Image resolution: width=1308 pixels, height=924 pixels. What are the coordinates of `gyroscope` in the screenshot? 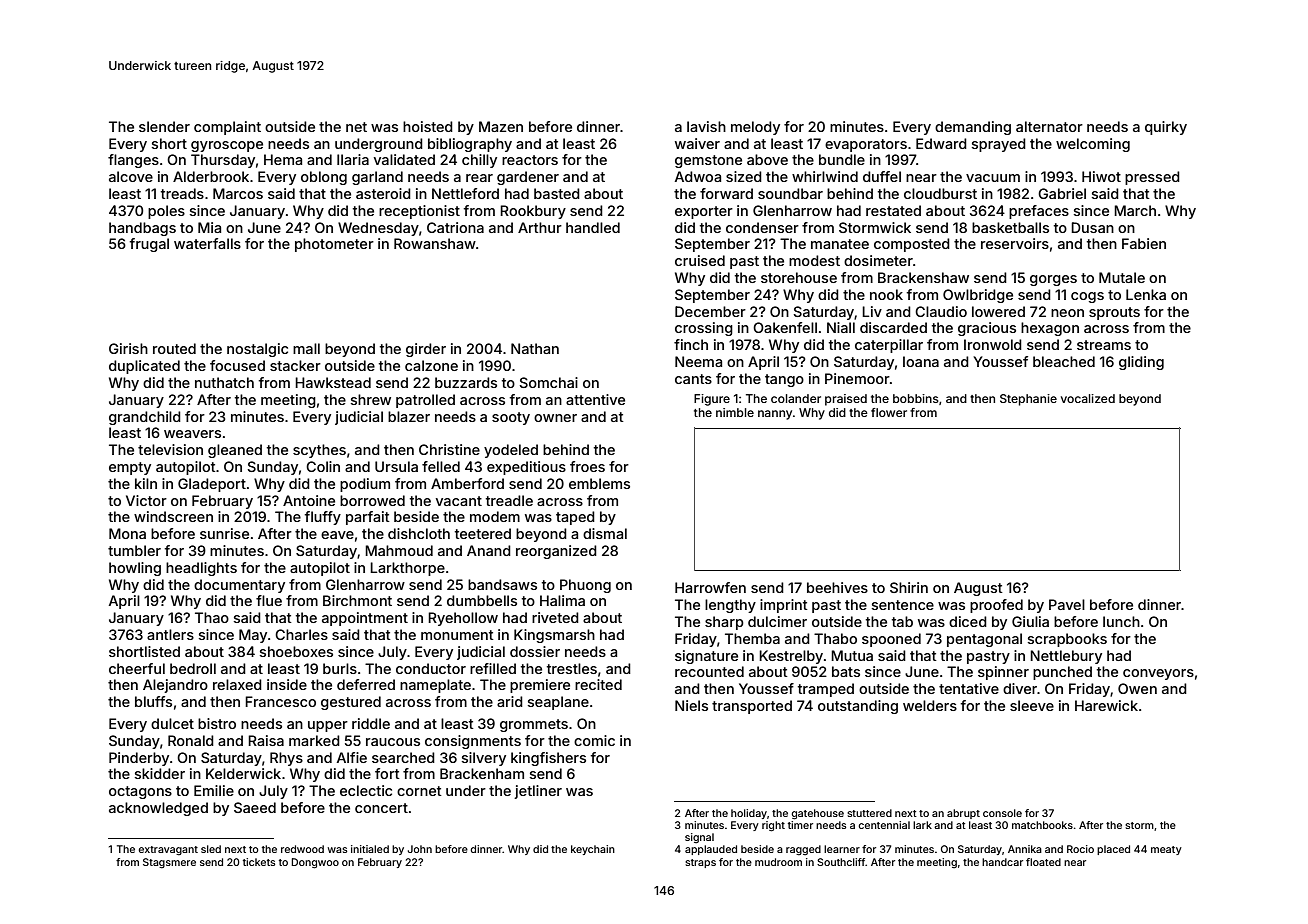 It's located at (227, 146).
